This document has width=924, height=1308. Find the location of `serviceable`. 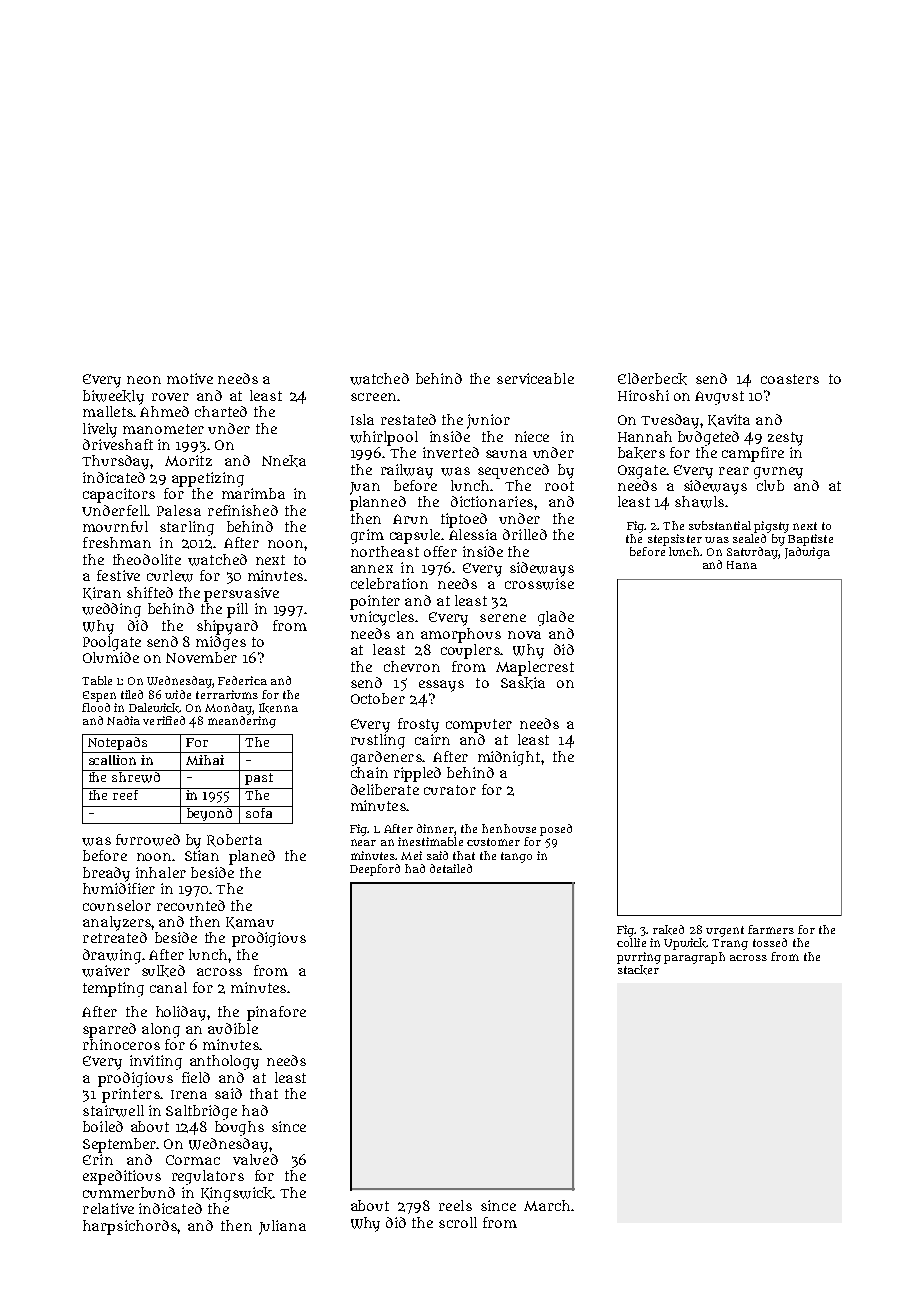

serviceable is located at coordinates (535, 378).
